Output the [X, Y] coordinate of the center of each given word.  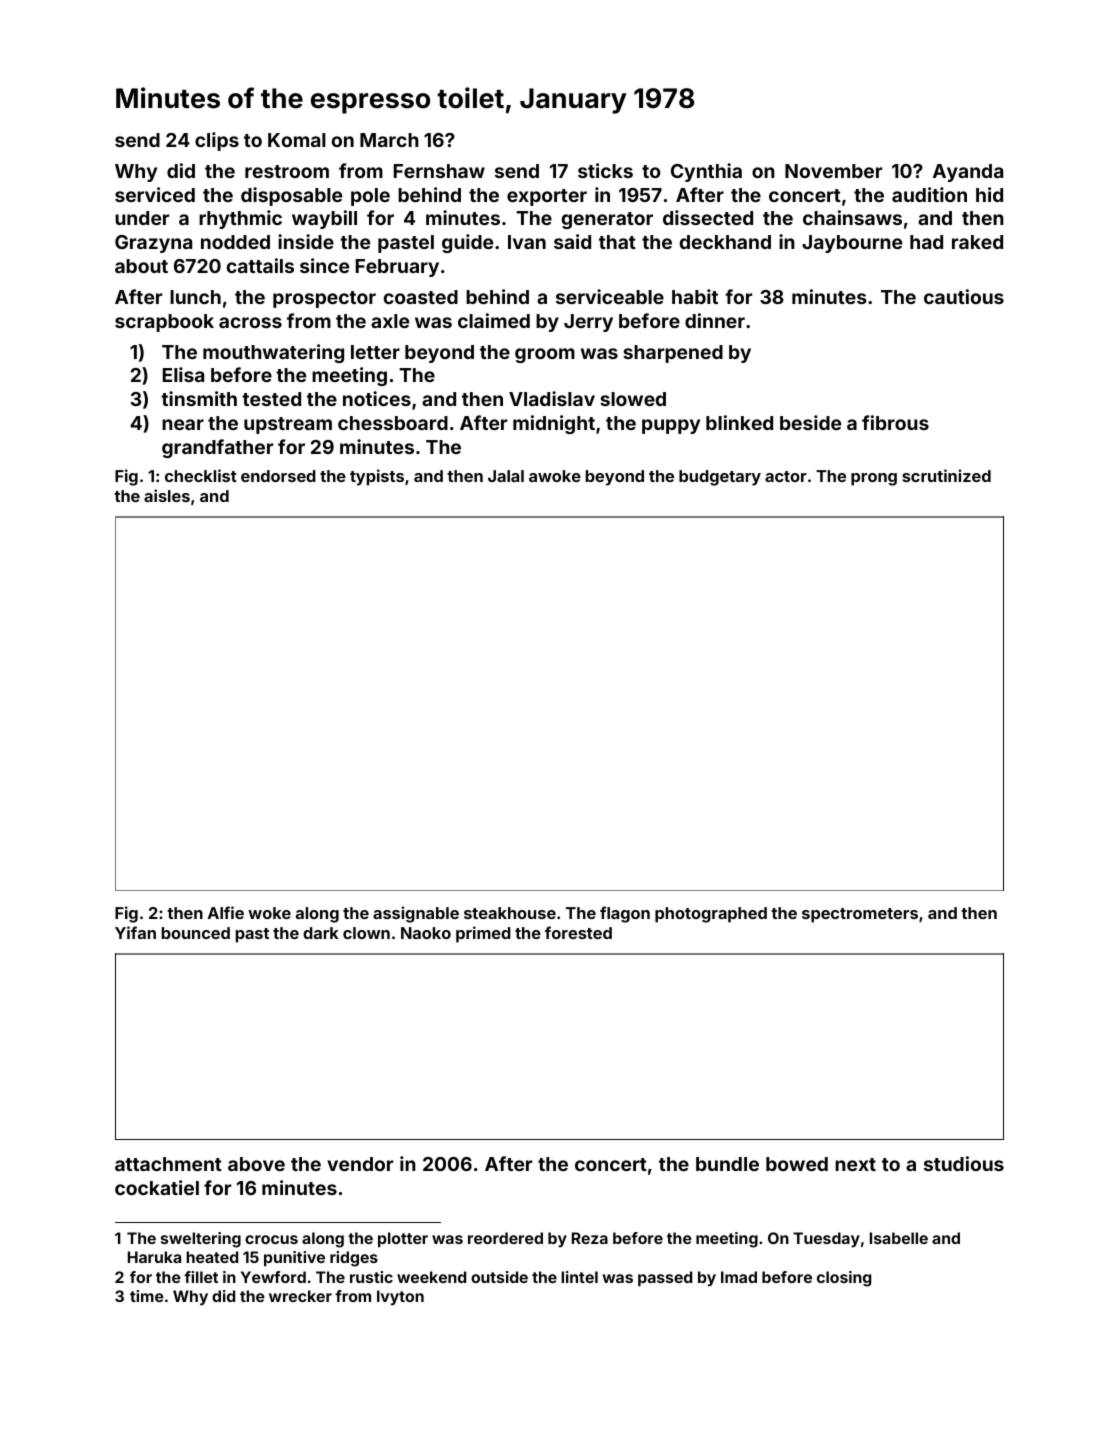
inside [306, 241]
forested [578, 932]
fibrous [895, 422]
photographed [711, 915]
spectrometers [860, 915]
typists [377, 477]
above [256, 1164]
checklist [201, 475]
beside [810, 422]
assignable [416, 914]
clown [366, 933]
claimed [494, 320]
